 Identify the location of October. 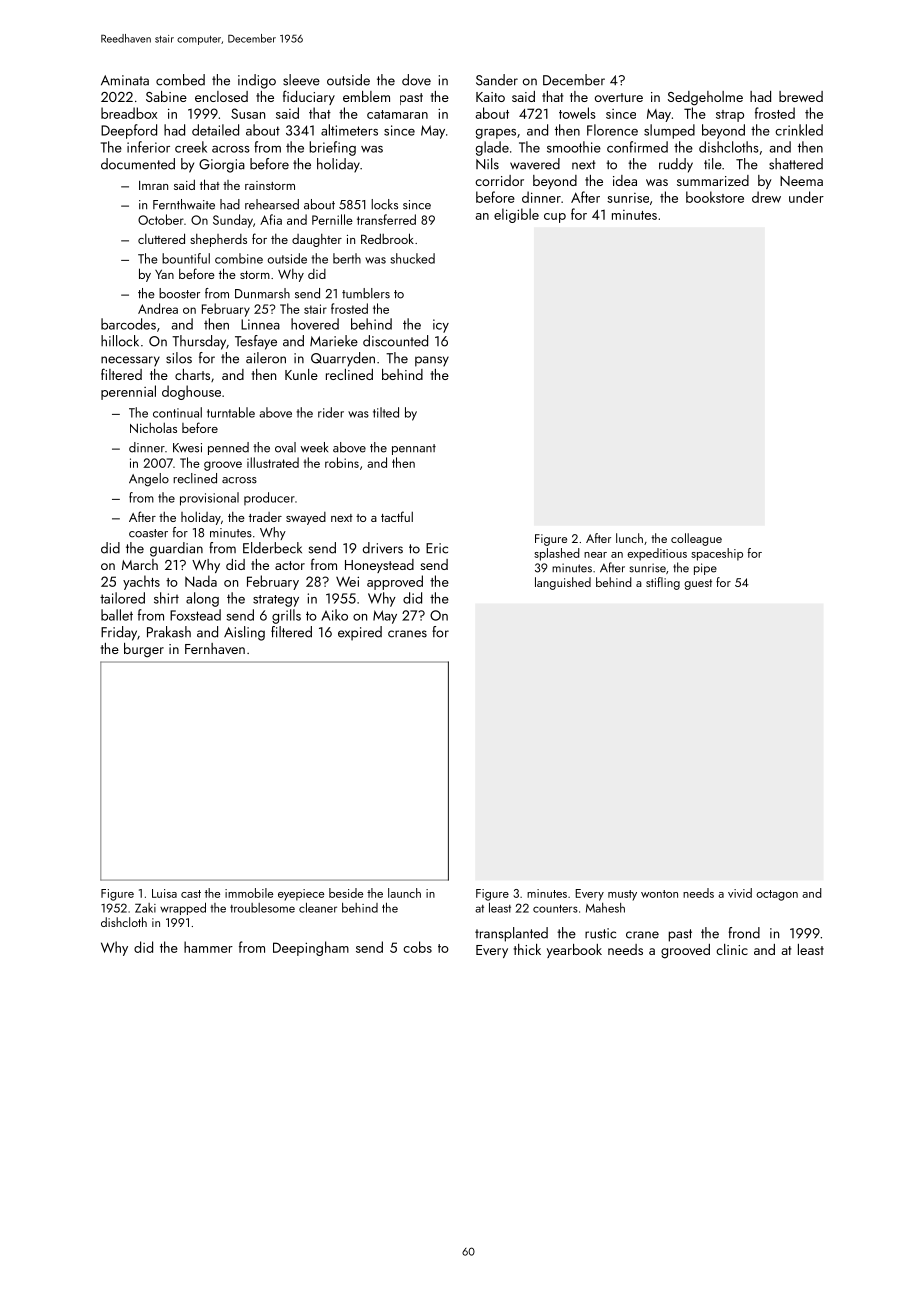
(161, 219).
